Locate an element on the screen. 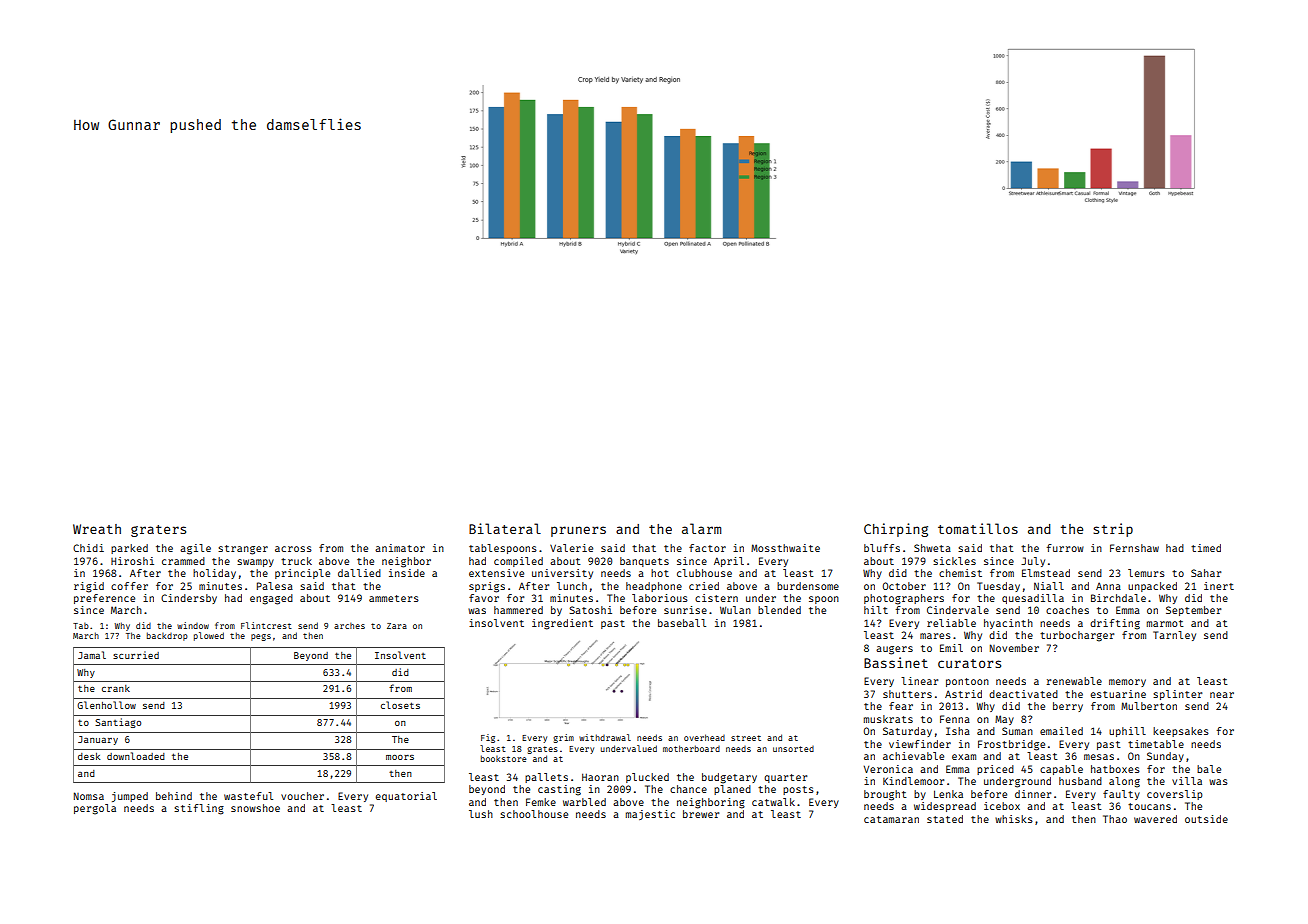 Image resolution: width=1308 pixels, height=924 pixels. posts is located at coordinates (798, 790).
